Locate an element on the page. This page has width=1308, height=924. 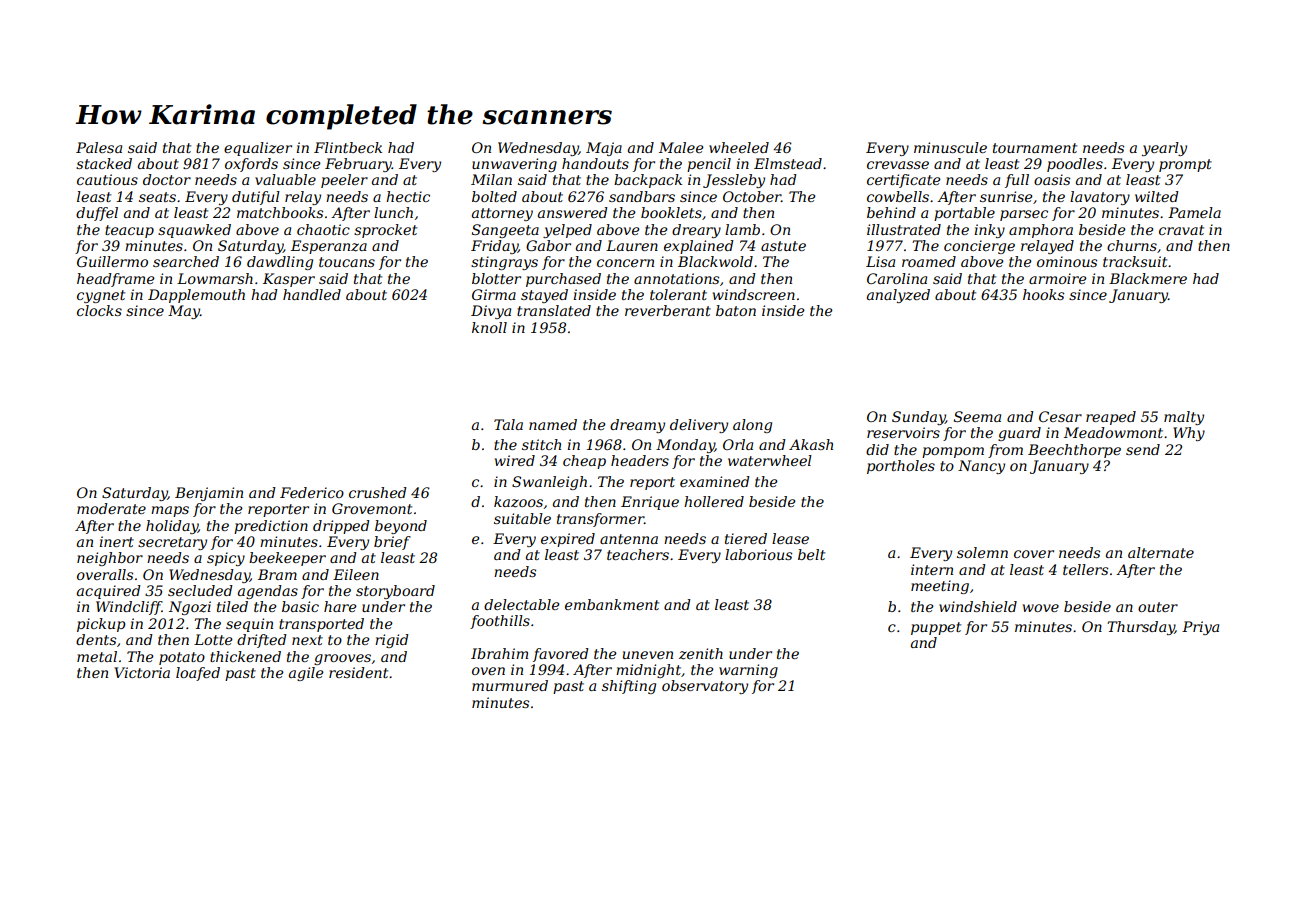
moderate is located at coordinates (111, 508).
